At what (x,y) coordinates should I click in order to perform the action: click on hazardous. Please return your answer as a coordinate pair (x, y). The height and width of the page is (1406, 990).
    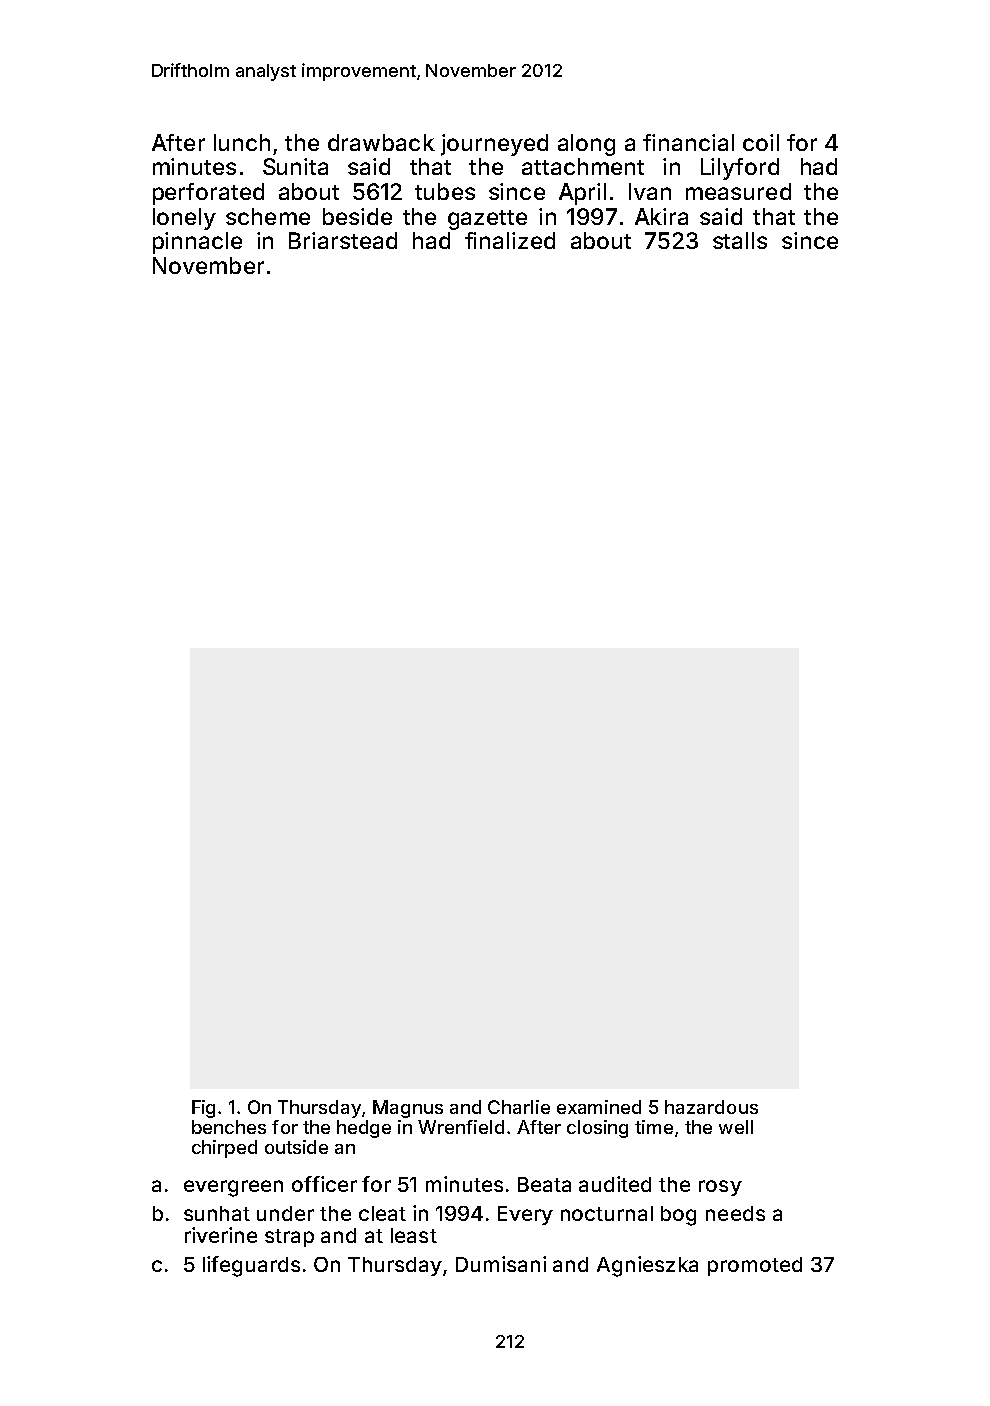
    Looking at the image, I should click on (711, 1107).
